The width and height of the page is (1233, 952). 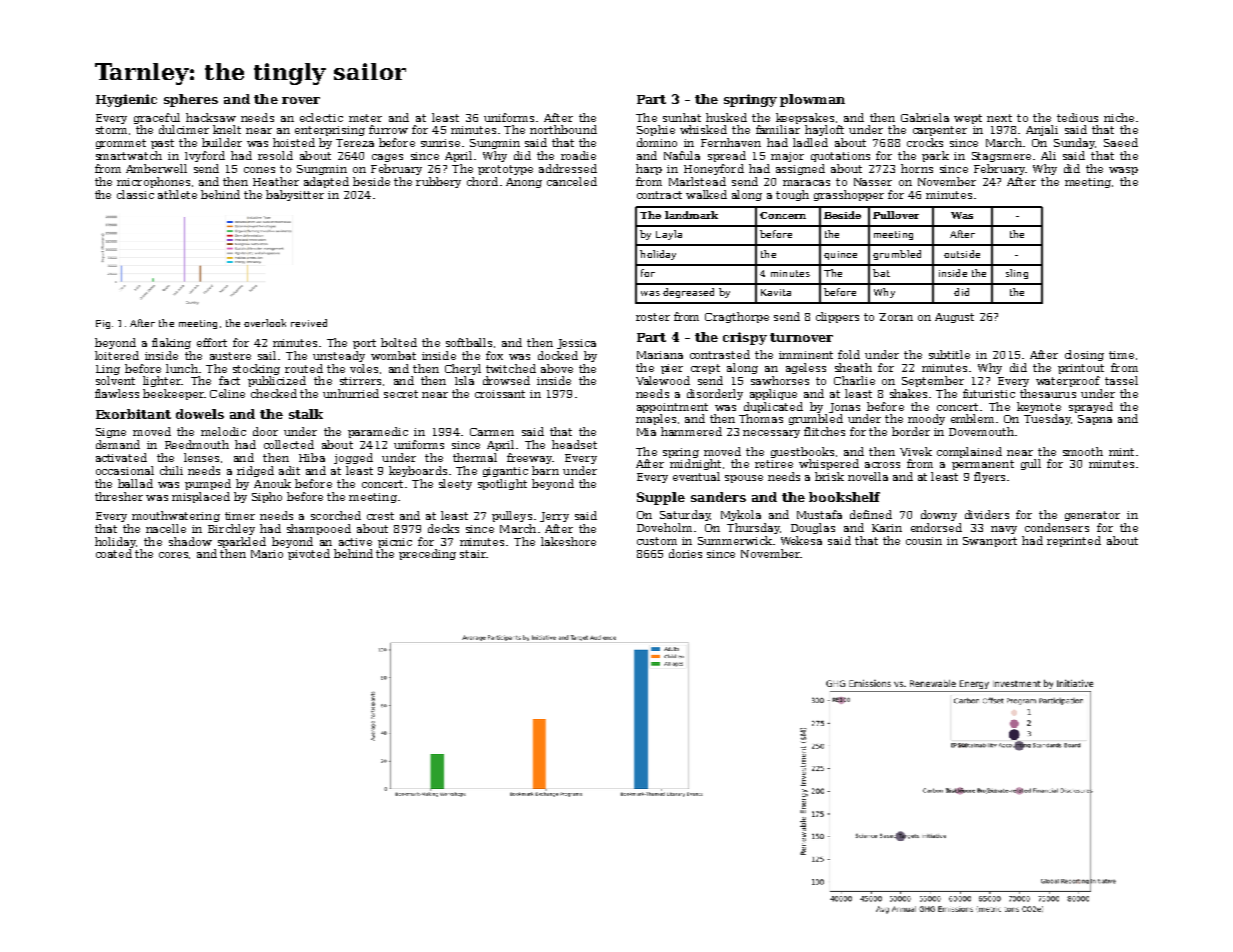 I want to click on overlook, so click(x=265, y=323).
